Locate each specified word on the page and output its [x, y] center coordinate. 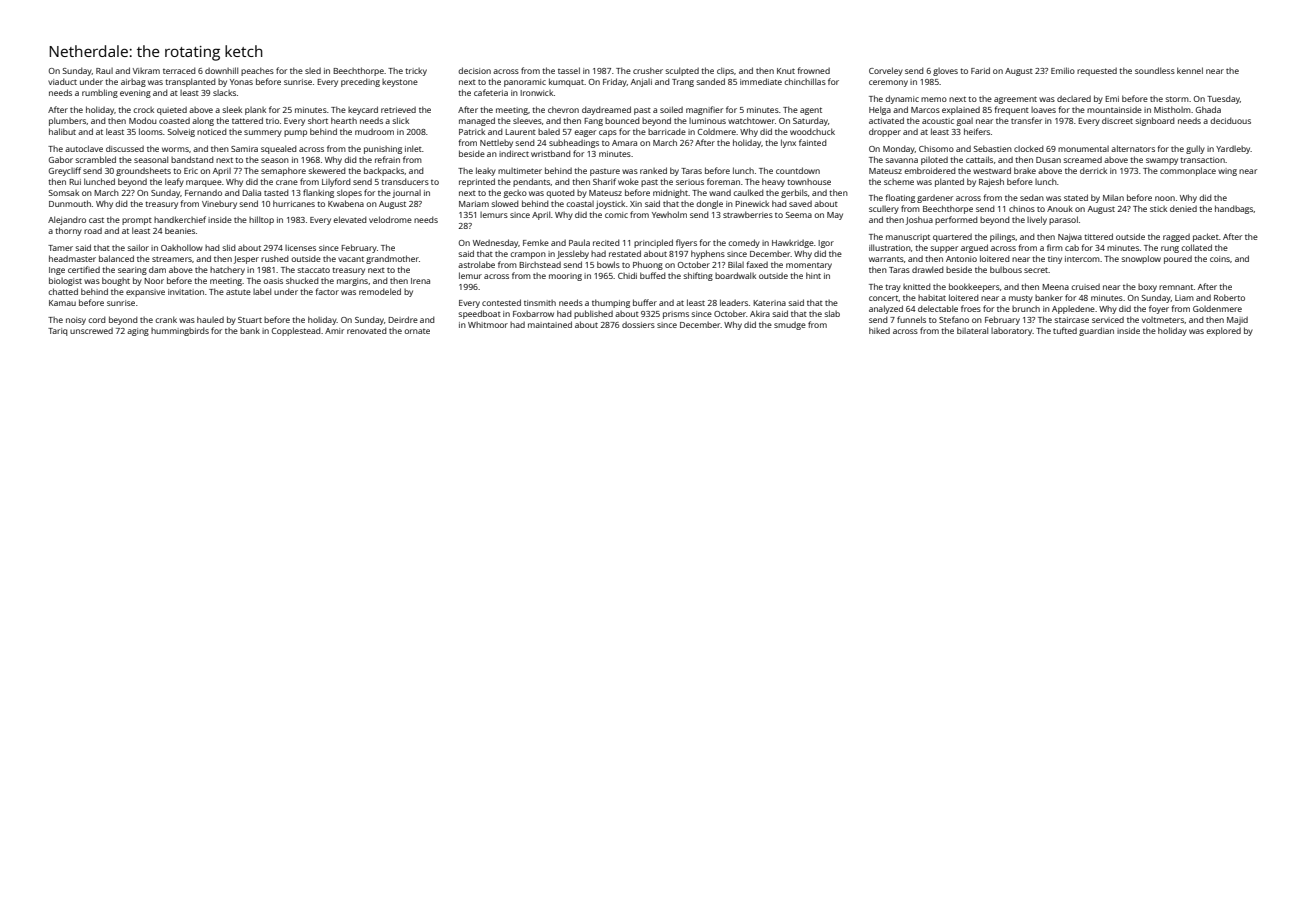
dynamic [902, 99]
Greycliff [65, 171]
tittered [1098, 236]
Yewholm [669, 214]
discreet [1117, 120]
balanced [116, 258]
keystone [400, 83]
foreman [723, 181]
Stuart [250, 320]
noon [1165, 198]
